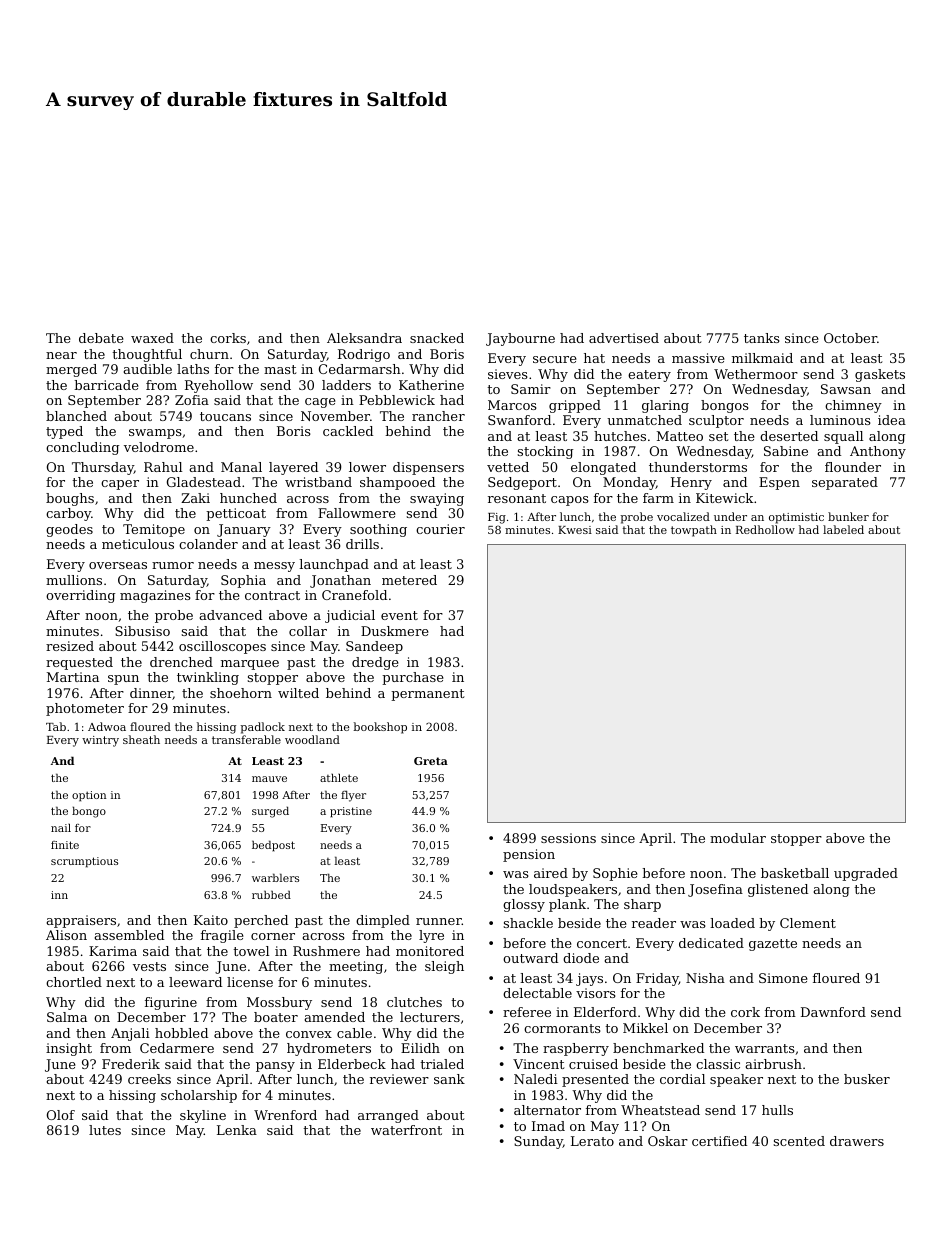 This document has width=952, height=1233. I want to click on modular, so click(738, 838).
